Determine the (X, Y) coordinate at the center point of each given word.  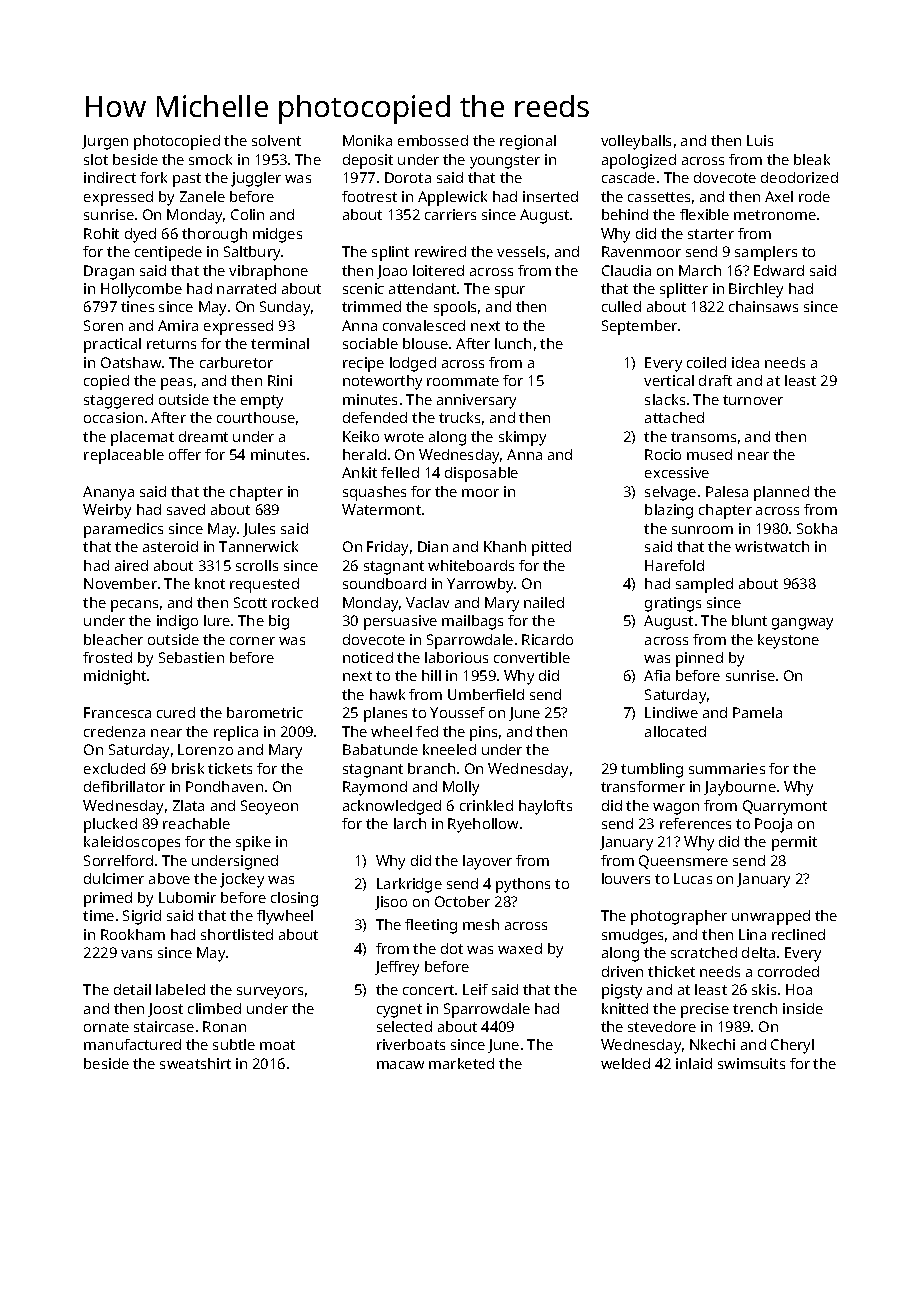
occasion (113, 417)
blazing (669, 511)
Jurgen (105, 142)
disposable (481, 474)
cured (176, 712)
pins (483, 733)
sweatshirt (195, 1063)
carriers (450, 214)
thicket (671, 971)
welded (625, 1063)
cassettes (659, 197)
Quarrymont (785, 807)
